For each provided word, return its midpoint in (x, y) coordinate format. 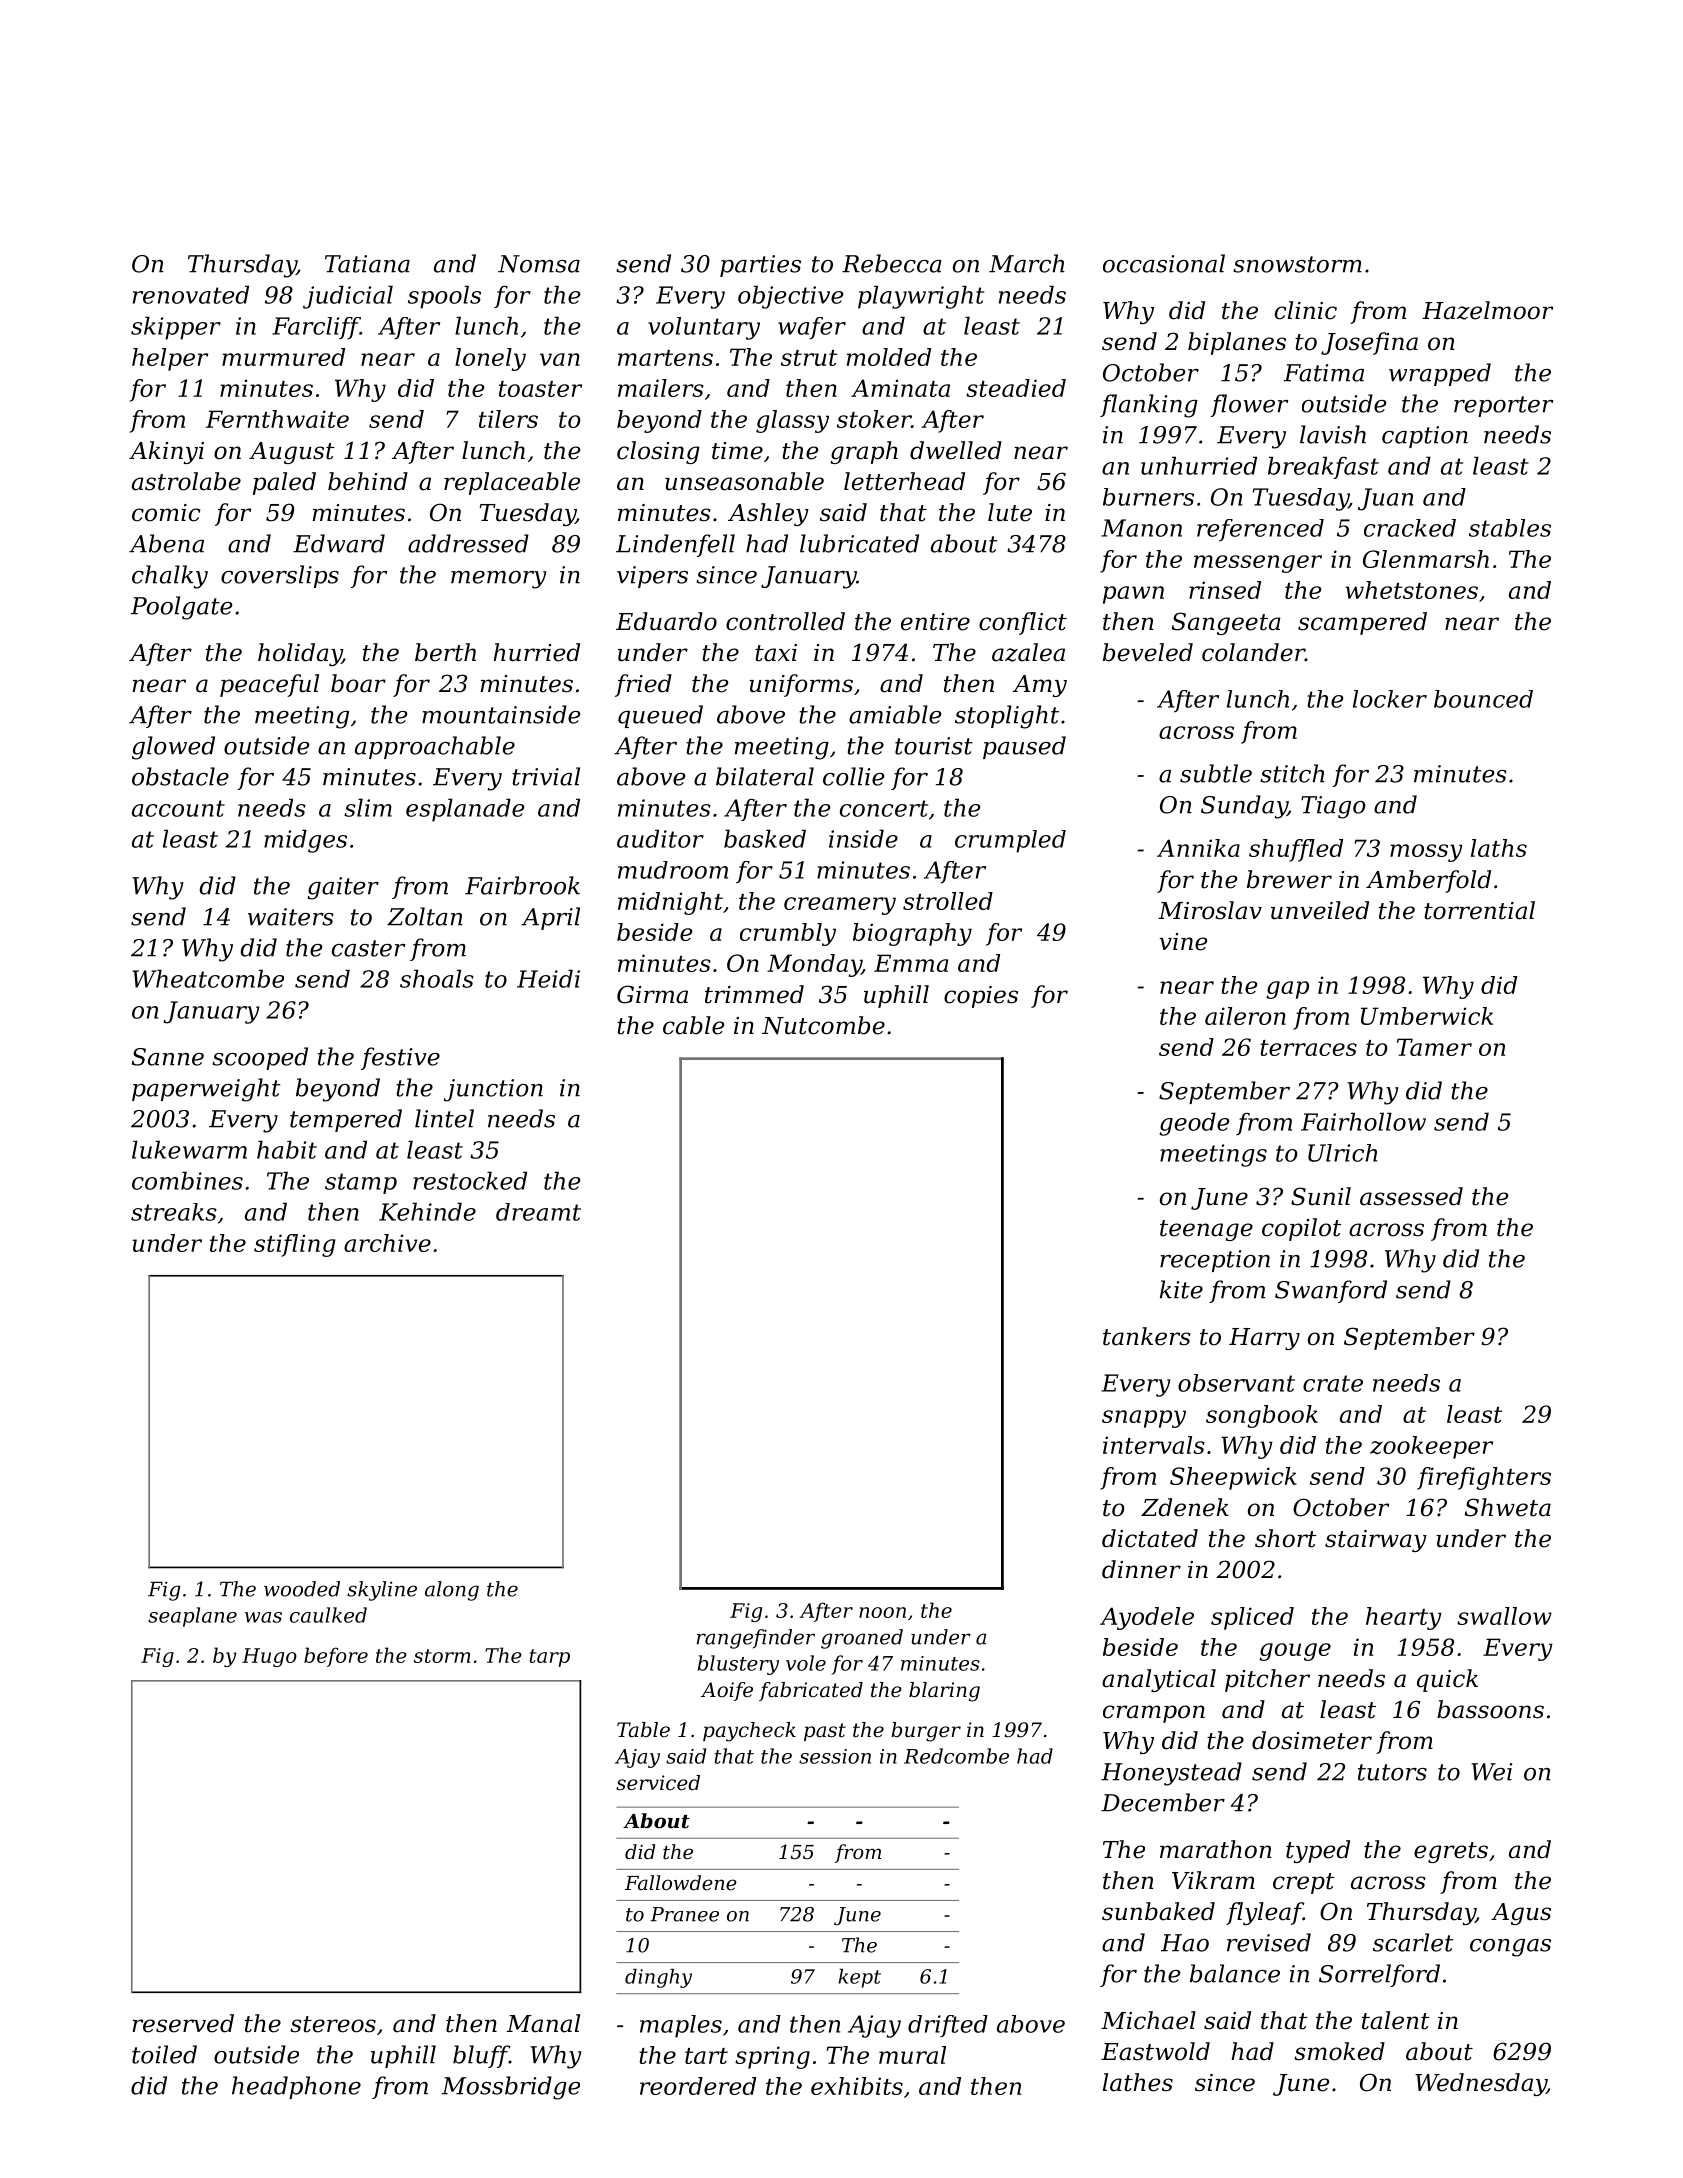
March (1027, 263)
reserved (183, 2023)
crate (1333, 1383)
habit (287, 1149)
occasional (1164, 263)
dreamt (538, 1212)
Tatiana (367, 264)
